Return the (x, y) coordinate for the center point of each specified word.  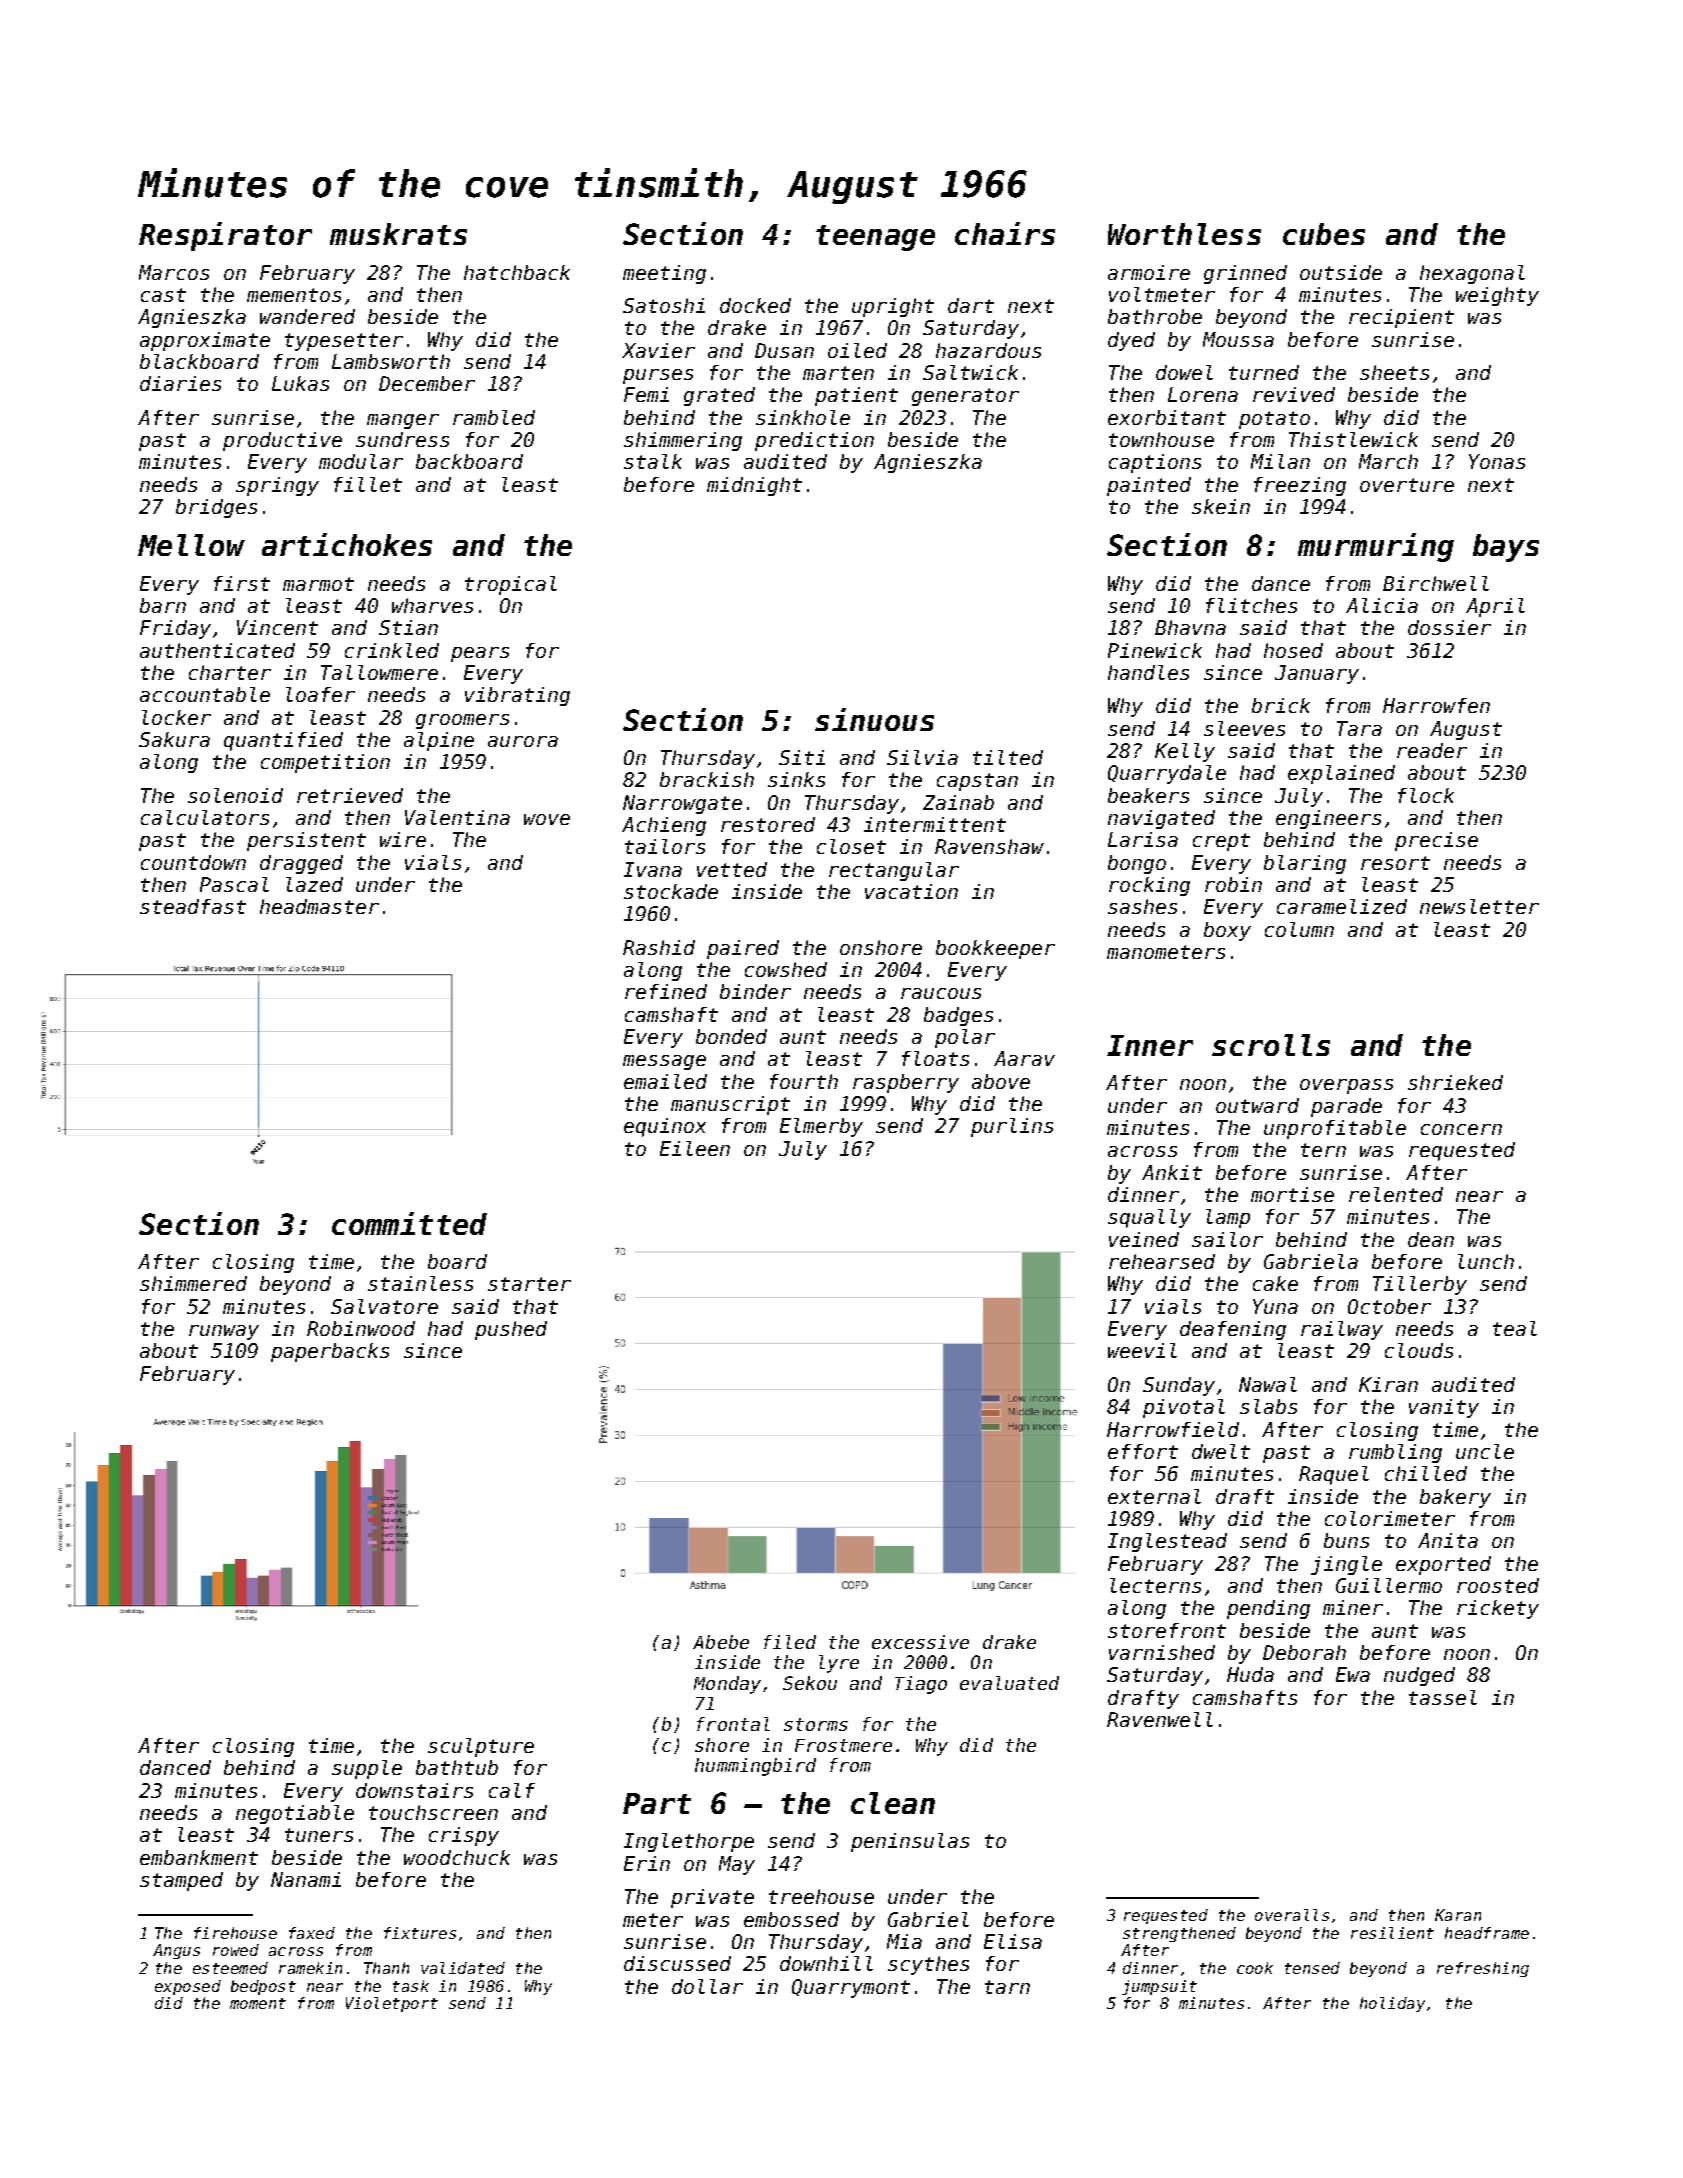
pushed (511, 1330)
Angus (176, 1951)
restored (768, 824)
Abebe (721, 1642)
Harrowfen (1436, 705)
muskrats (398, 234)
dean (1431, 1239)
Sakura (174, 739)
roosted (1498, 1585)
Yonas (1497, 461)
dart (971, 305)
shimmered (193, 1283)
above (1001, 1081)
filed (790, 1642)
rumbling (1395, 1453)
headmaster (319, 906)
